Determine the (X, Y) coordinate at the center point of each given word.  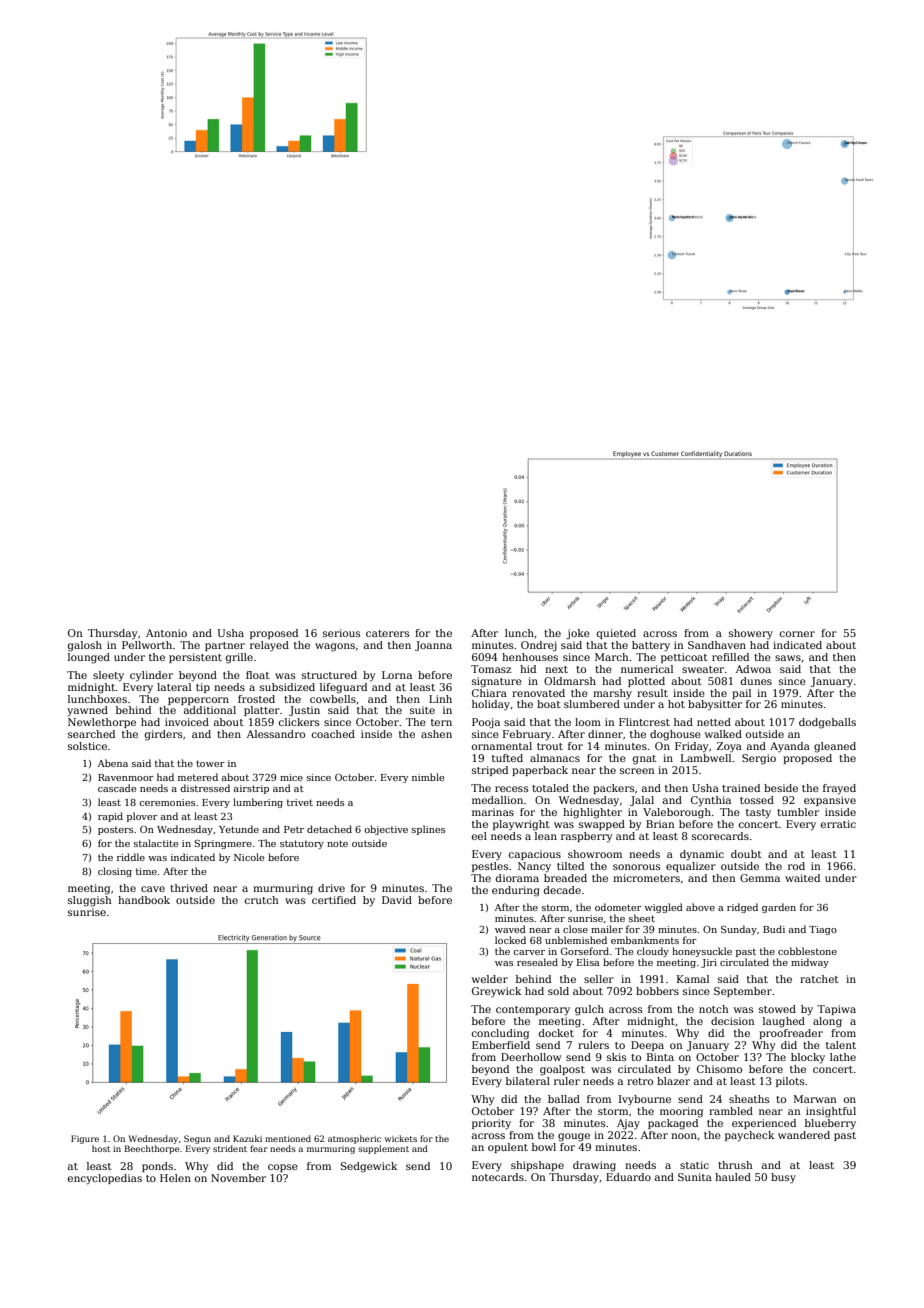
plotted (646, 682)
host (101, 1148)
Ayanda (790, 747)
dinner (605, 734)
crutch (262, 900)
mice (291, 777)
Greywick (496, 992)
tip (203, 688)
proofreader (791, 1034)
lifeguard (343, 688)
